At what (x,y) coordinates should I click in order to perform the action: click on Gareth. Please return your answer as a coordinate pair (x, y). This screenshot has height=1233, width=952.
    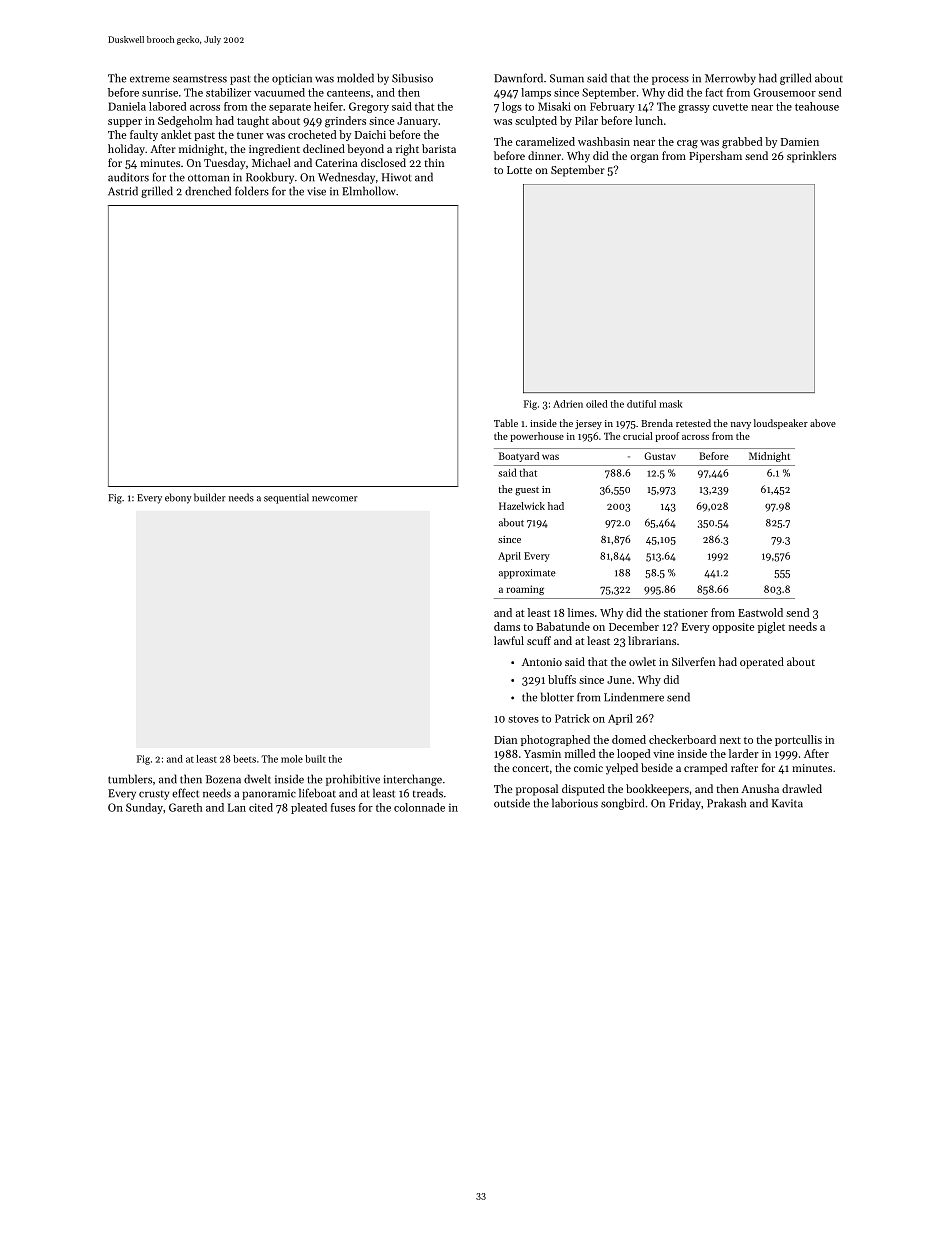
    Looking at the image, I should click on (186, 807).
